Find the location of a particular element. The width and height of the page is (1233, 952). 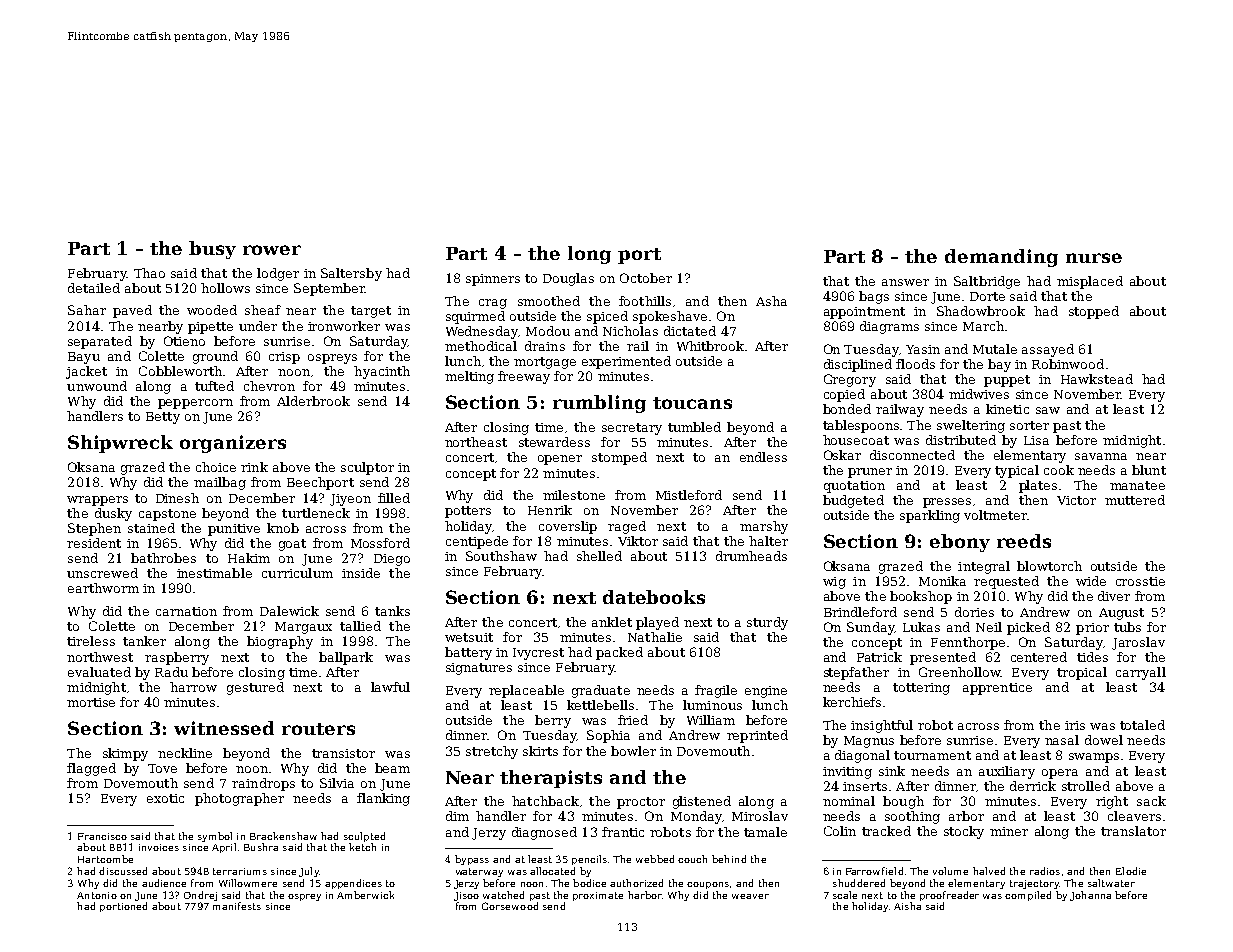

August is located at coordinates (1121, 614).
